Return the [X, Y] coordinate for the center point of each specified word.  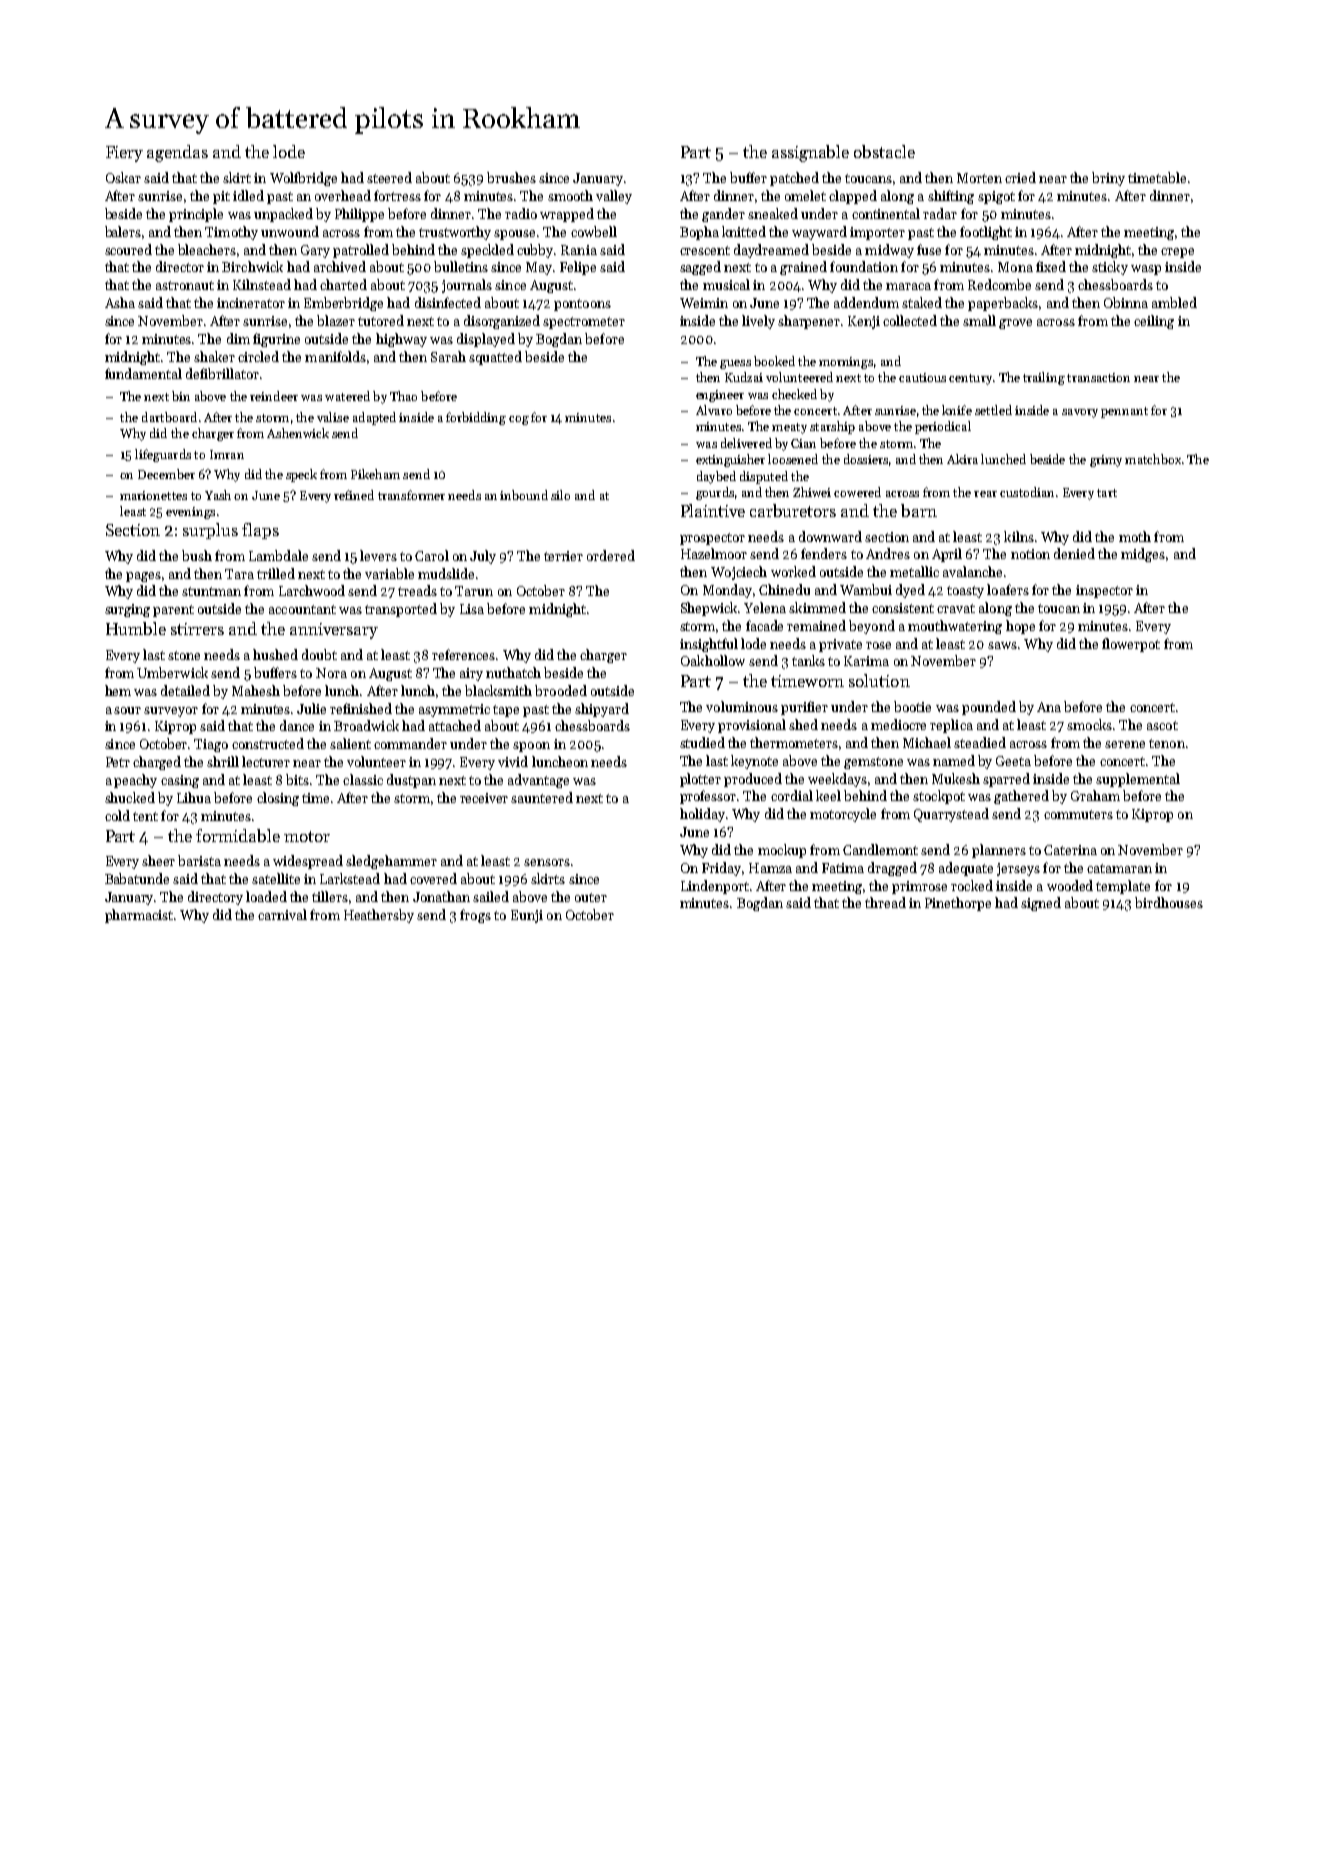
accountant [302, 609]
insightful [709, 645]
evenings [190, 513]
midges [1143, 555]
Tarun [474, 591]
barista [199, 860]
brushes [511, 177]
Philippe [359, 215]
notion [1030, 554]
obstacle [884, 151]
